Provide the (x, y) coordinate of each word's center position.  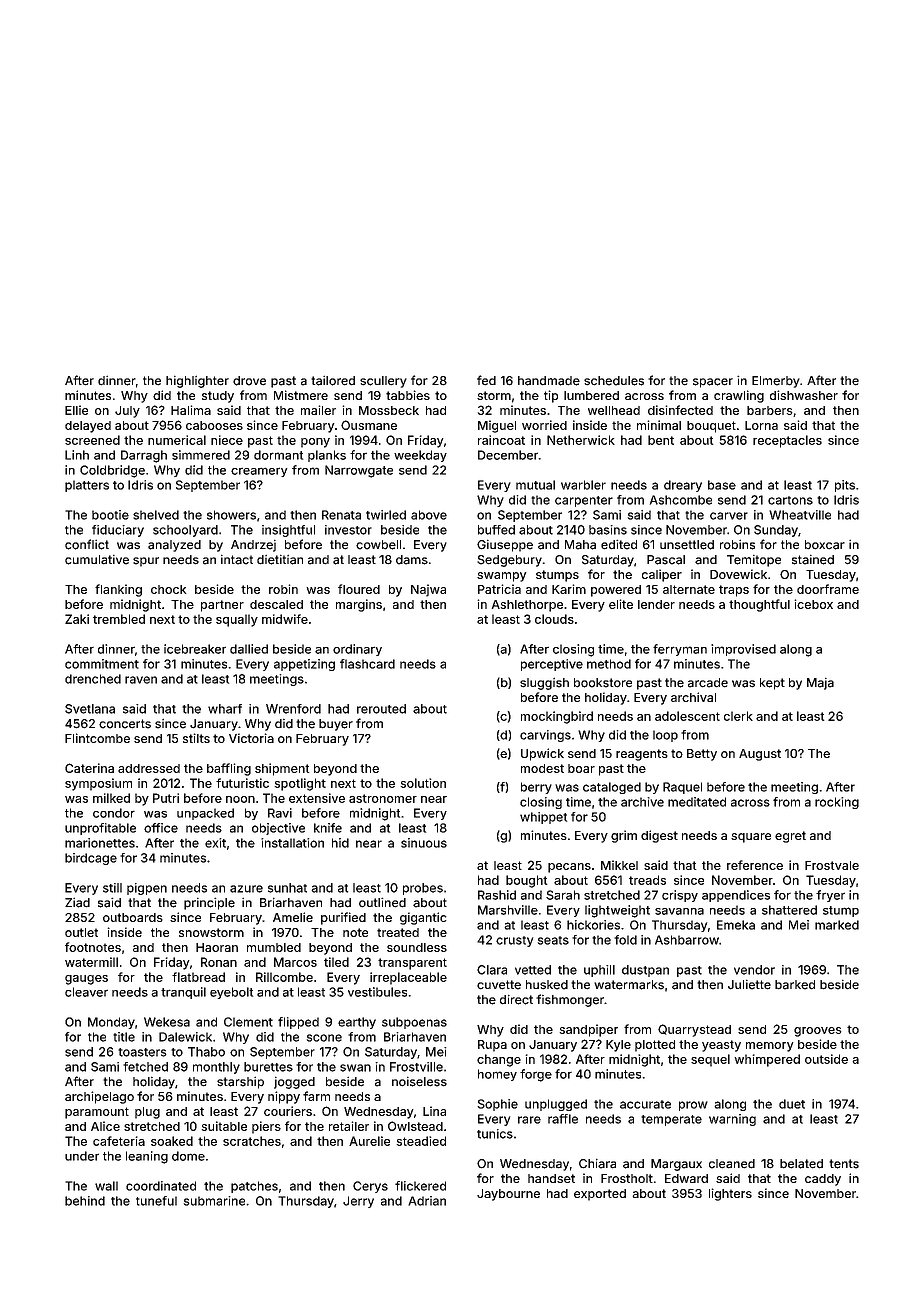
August (760, 755)
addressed (149, 768)
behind (85, 1201)
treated (398, 932)
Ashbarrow (687, 940)
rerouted (381, 709)
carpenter (584, 501)
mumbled (274, 947)
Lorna (761, 425)
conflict (87, 544)
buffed (496, 530)
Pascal (666, 560)
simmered (201, 455)
